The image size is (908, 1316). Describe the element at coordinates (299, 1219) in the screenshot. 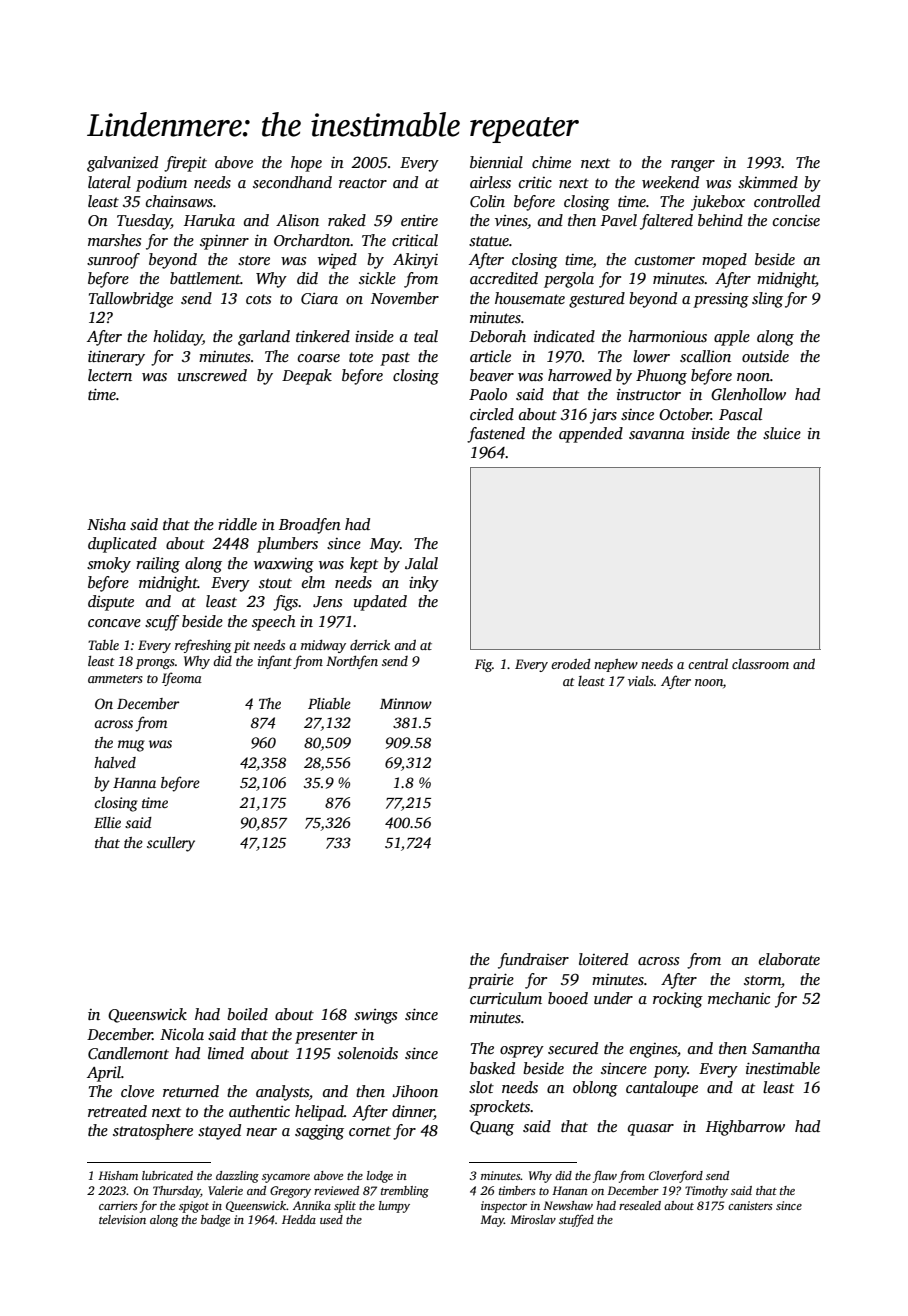

I see `Hedda` at that location.
